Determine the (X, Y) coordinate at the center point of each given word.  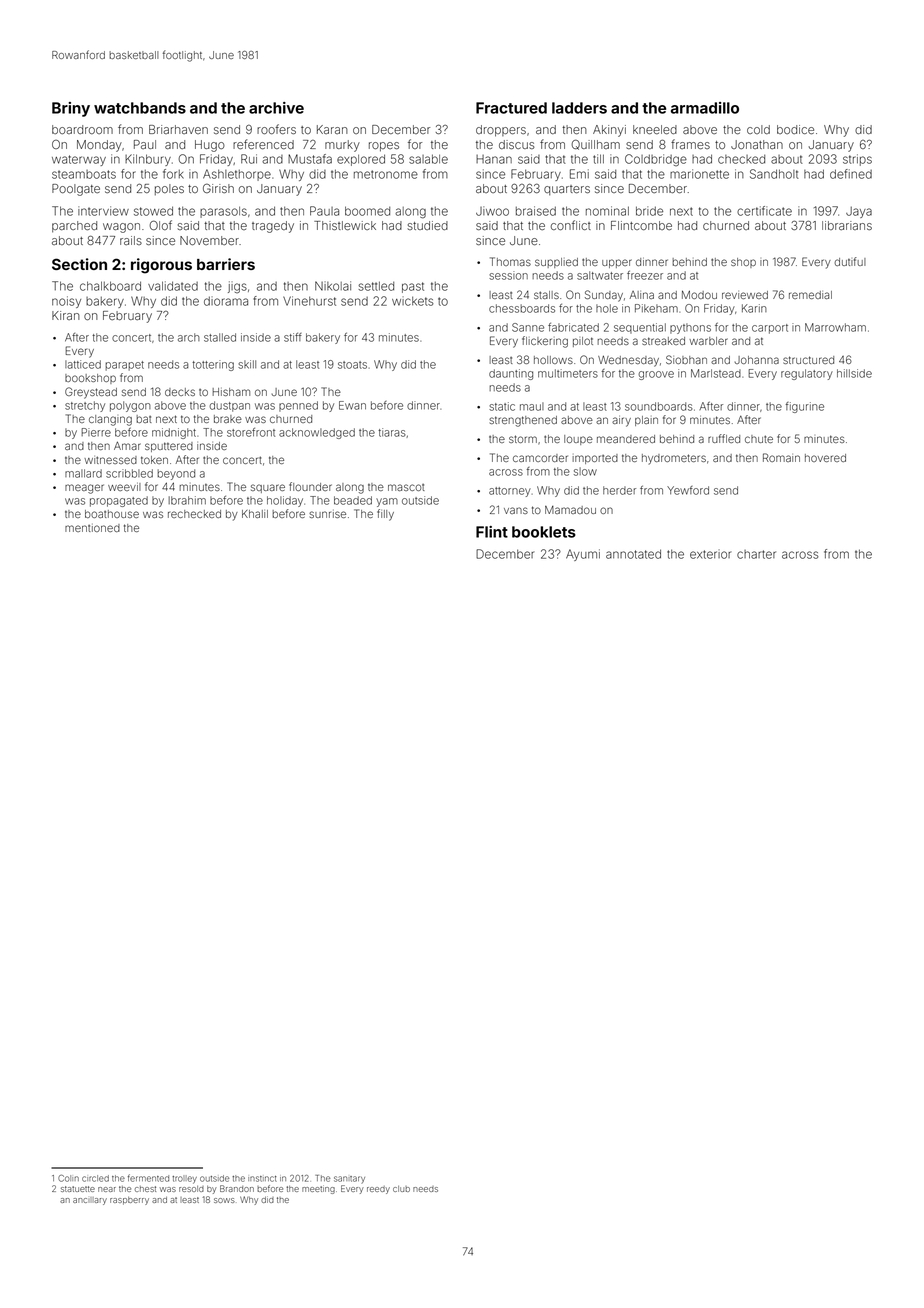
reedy (378, 1190)
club (401, 1189)
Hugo (210, 146)
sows (224, 1200)
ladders (579, 108)
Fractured (511, 108)
